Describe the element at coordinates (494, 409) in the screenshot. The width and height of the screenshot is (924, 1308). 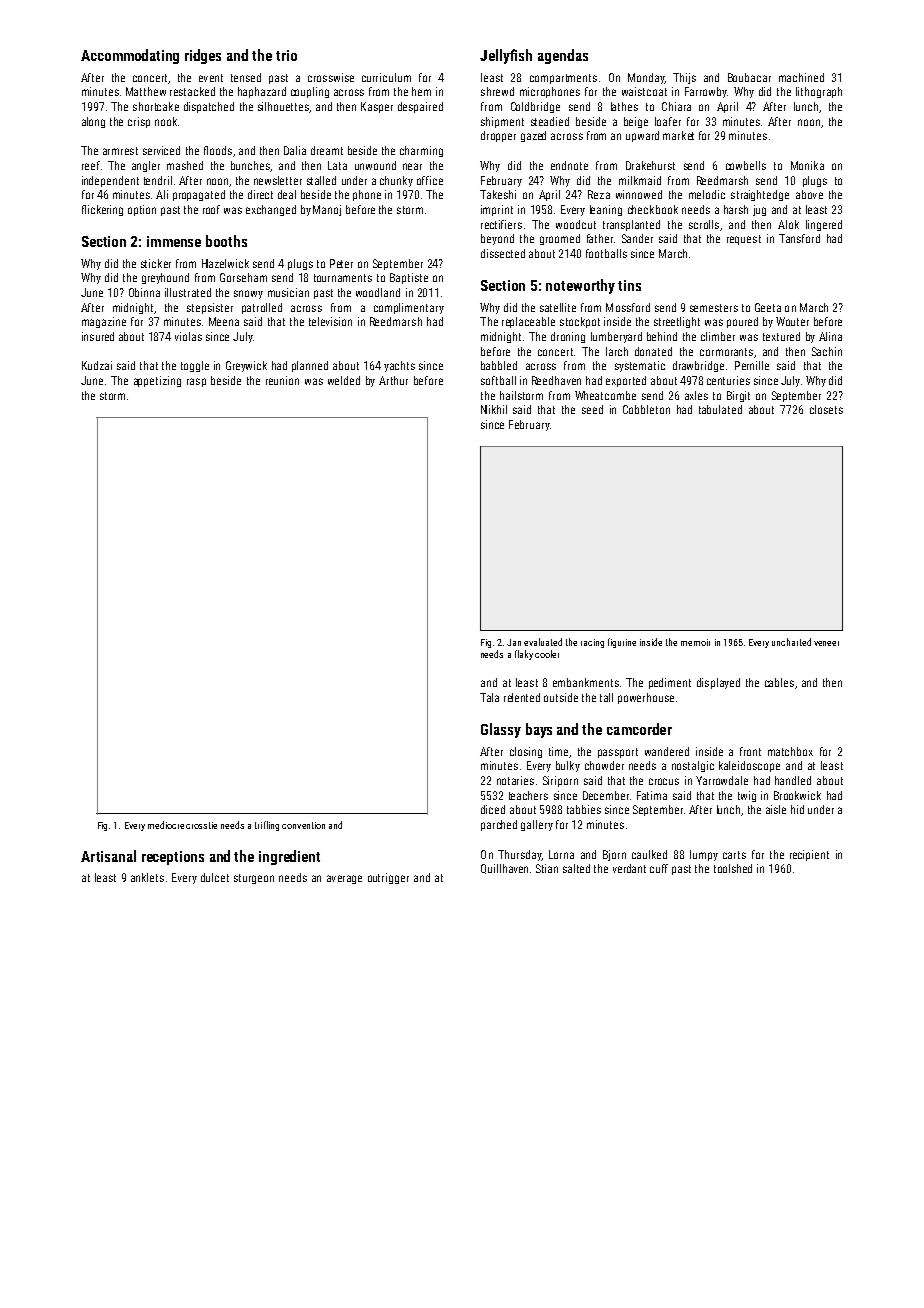
I see `Nikhil` at that location.
